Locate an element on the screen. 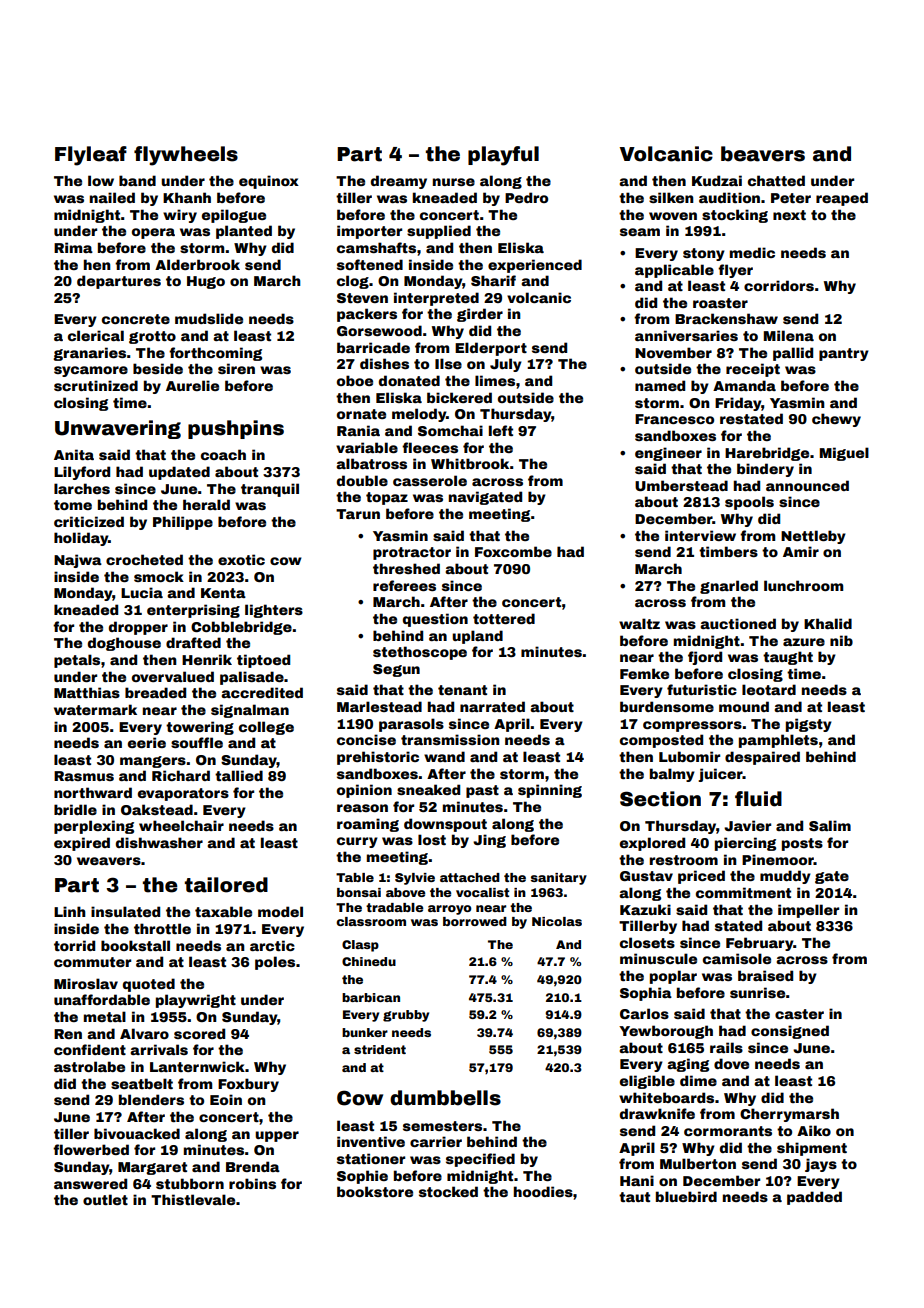 This screenshot has width=924, height=1308. eerie is located at coordinates (147, 742).
